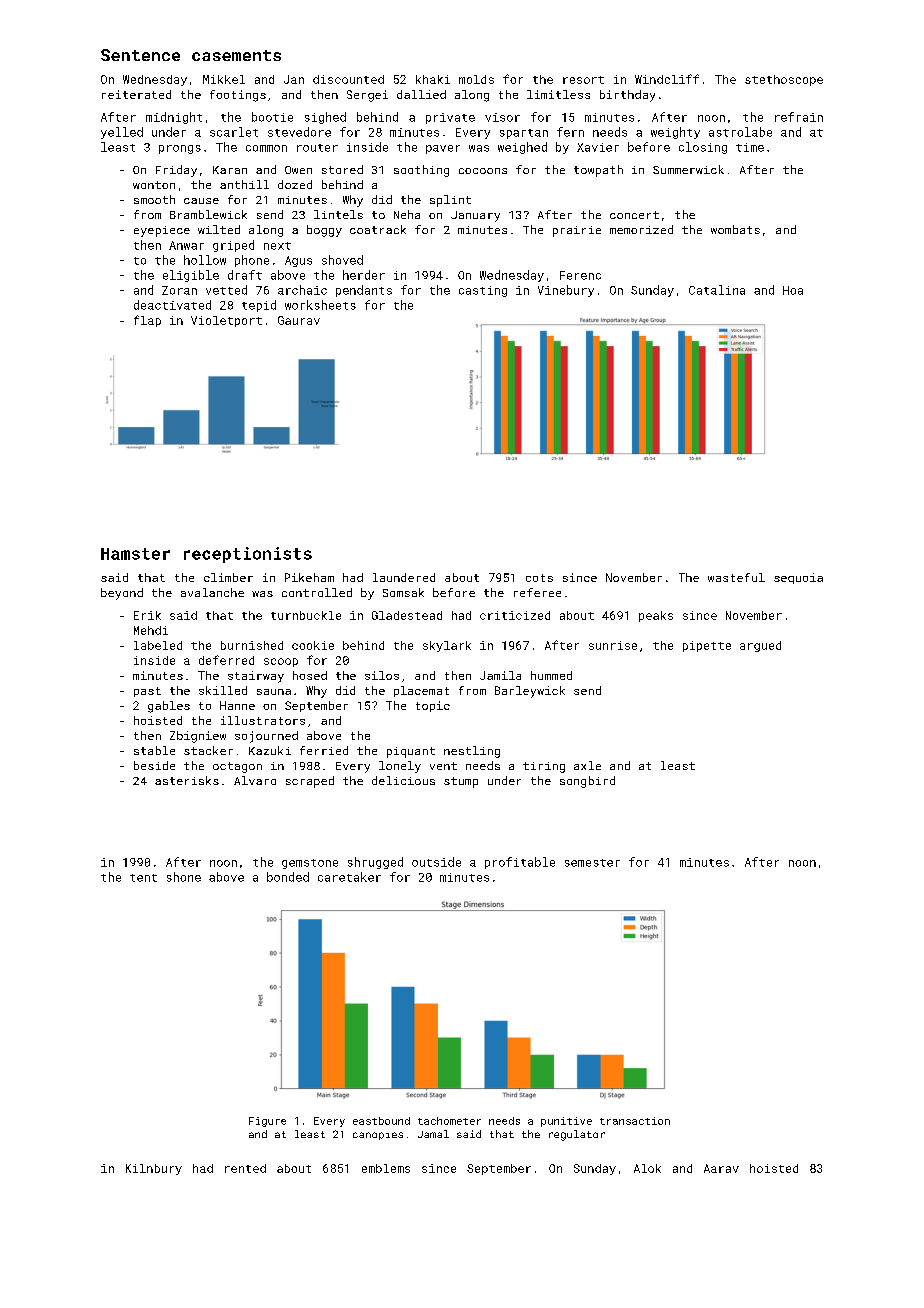 The height and width of the page is (1308, 924). Describe the element at coordinates (244, 184) in the page. I see `anthill` at that location.
